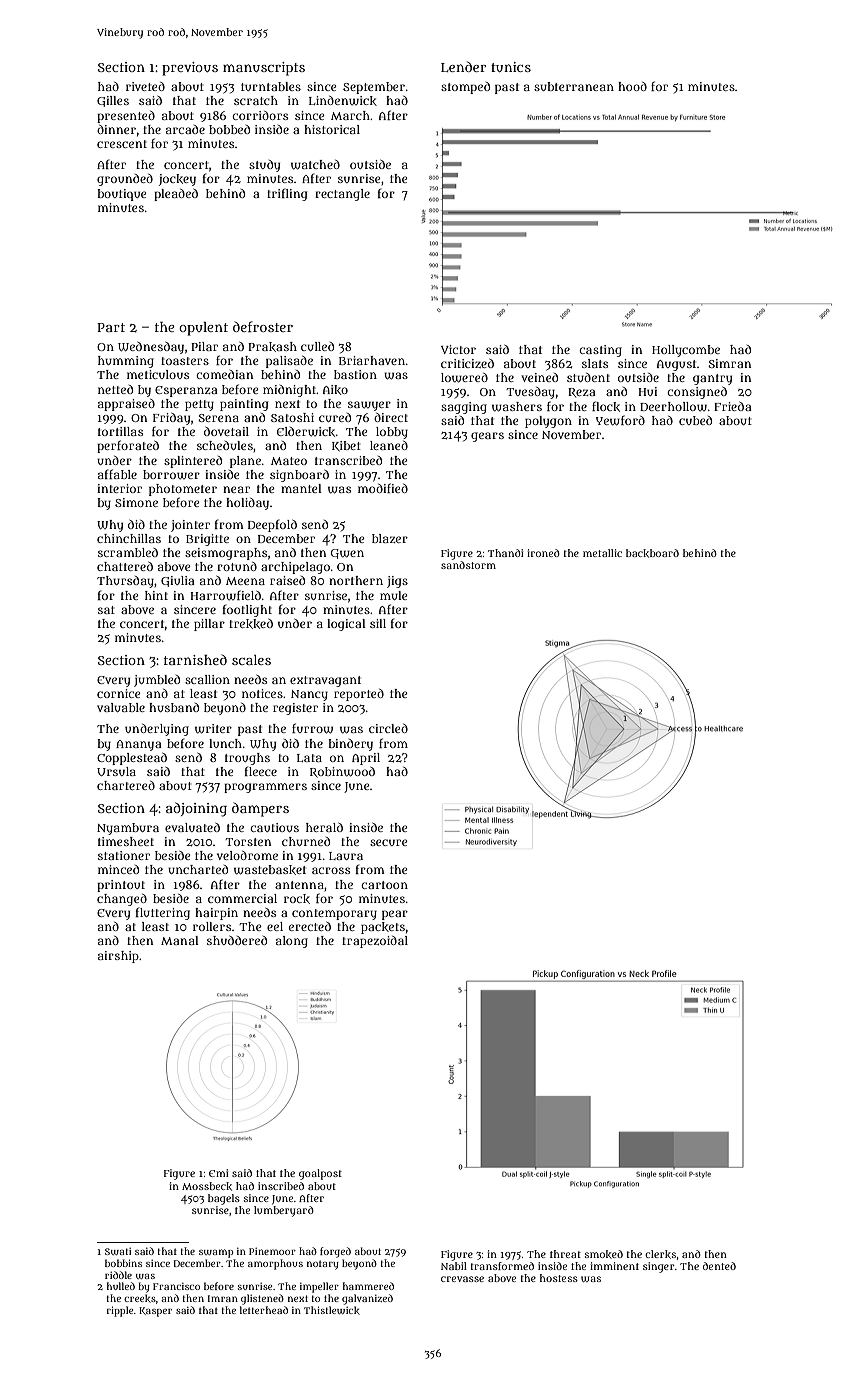 The width and height of the screenshot is (849, 1400). I want to click on boutique, so click(121, 195).
